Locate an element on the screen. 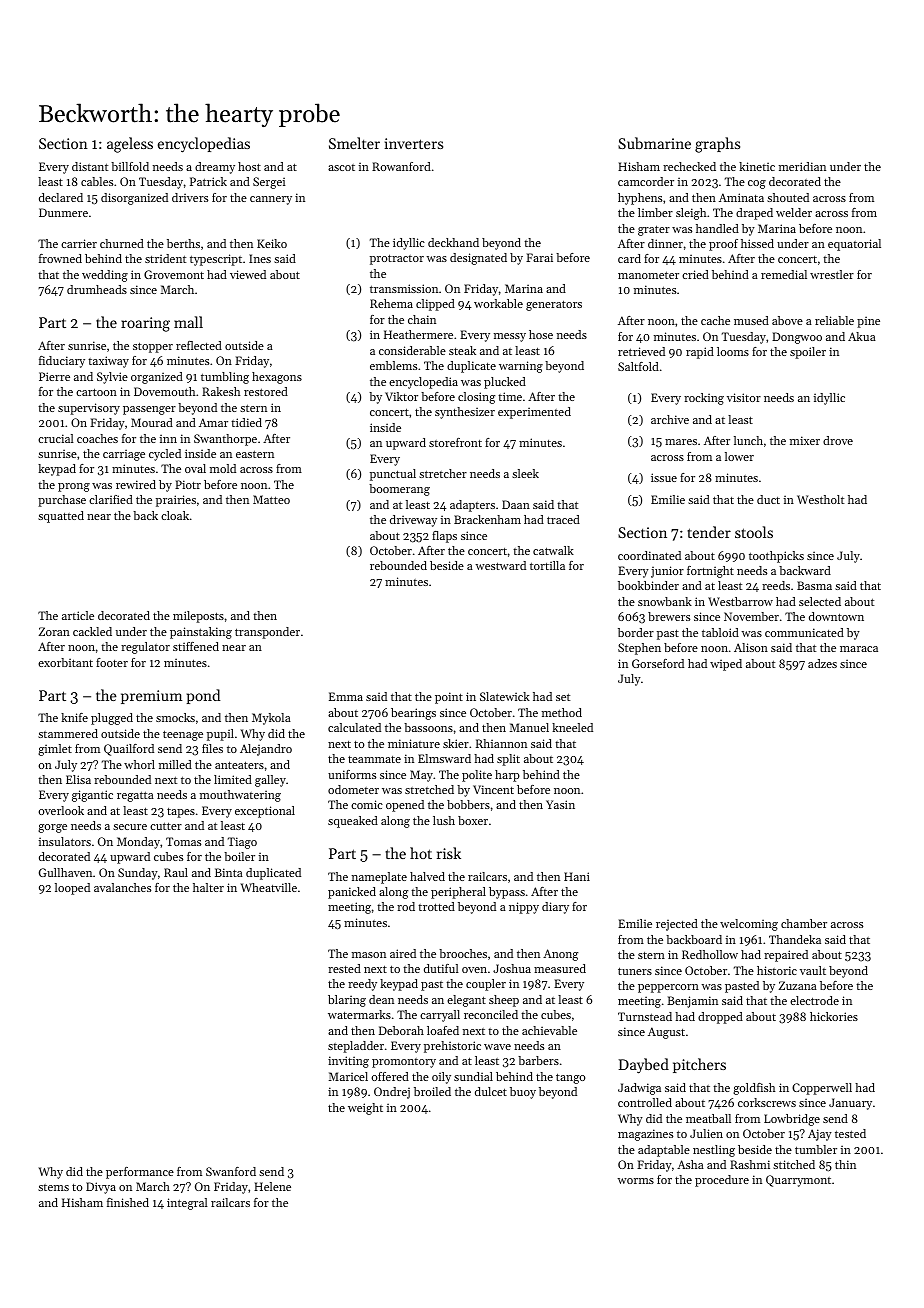 This screenshot has width=924, height=1308. insulators is located at coordinates (65, 841).
